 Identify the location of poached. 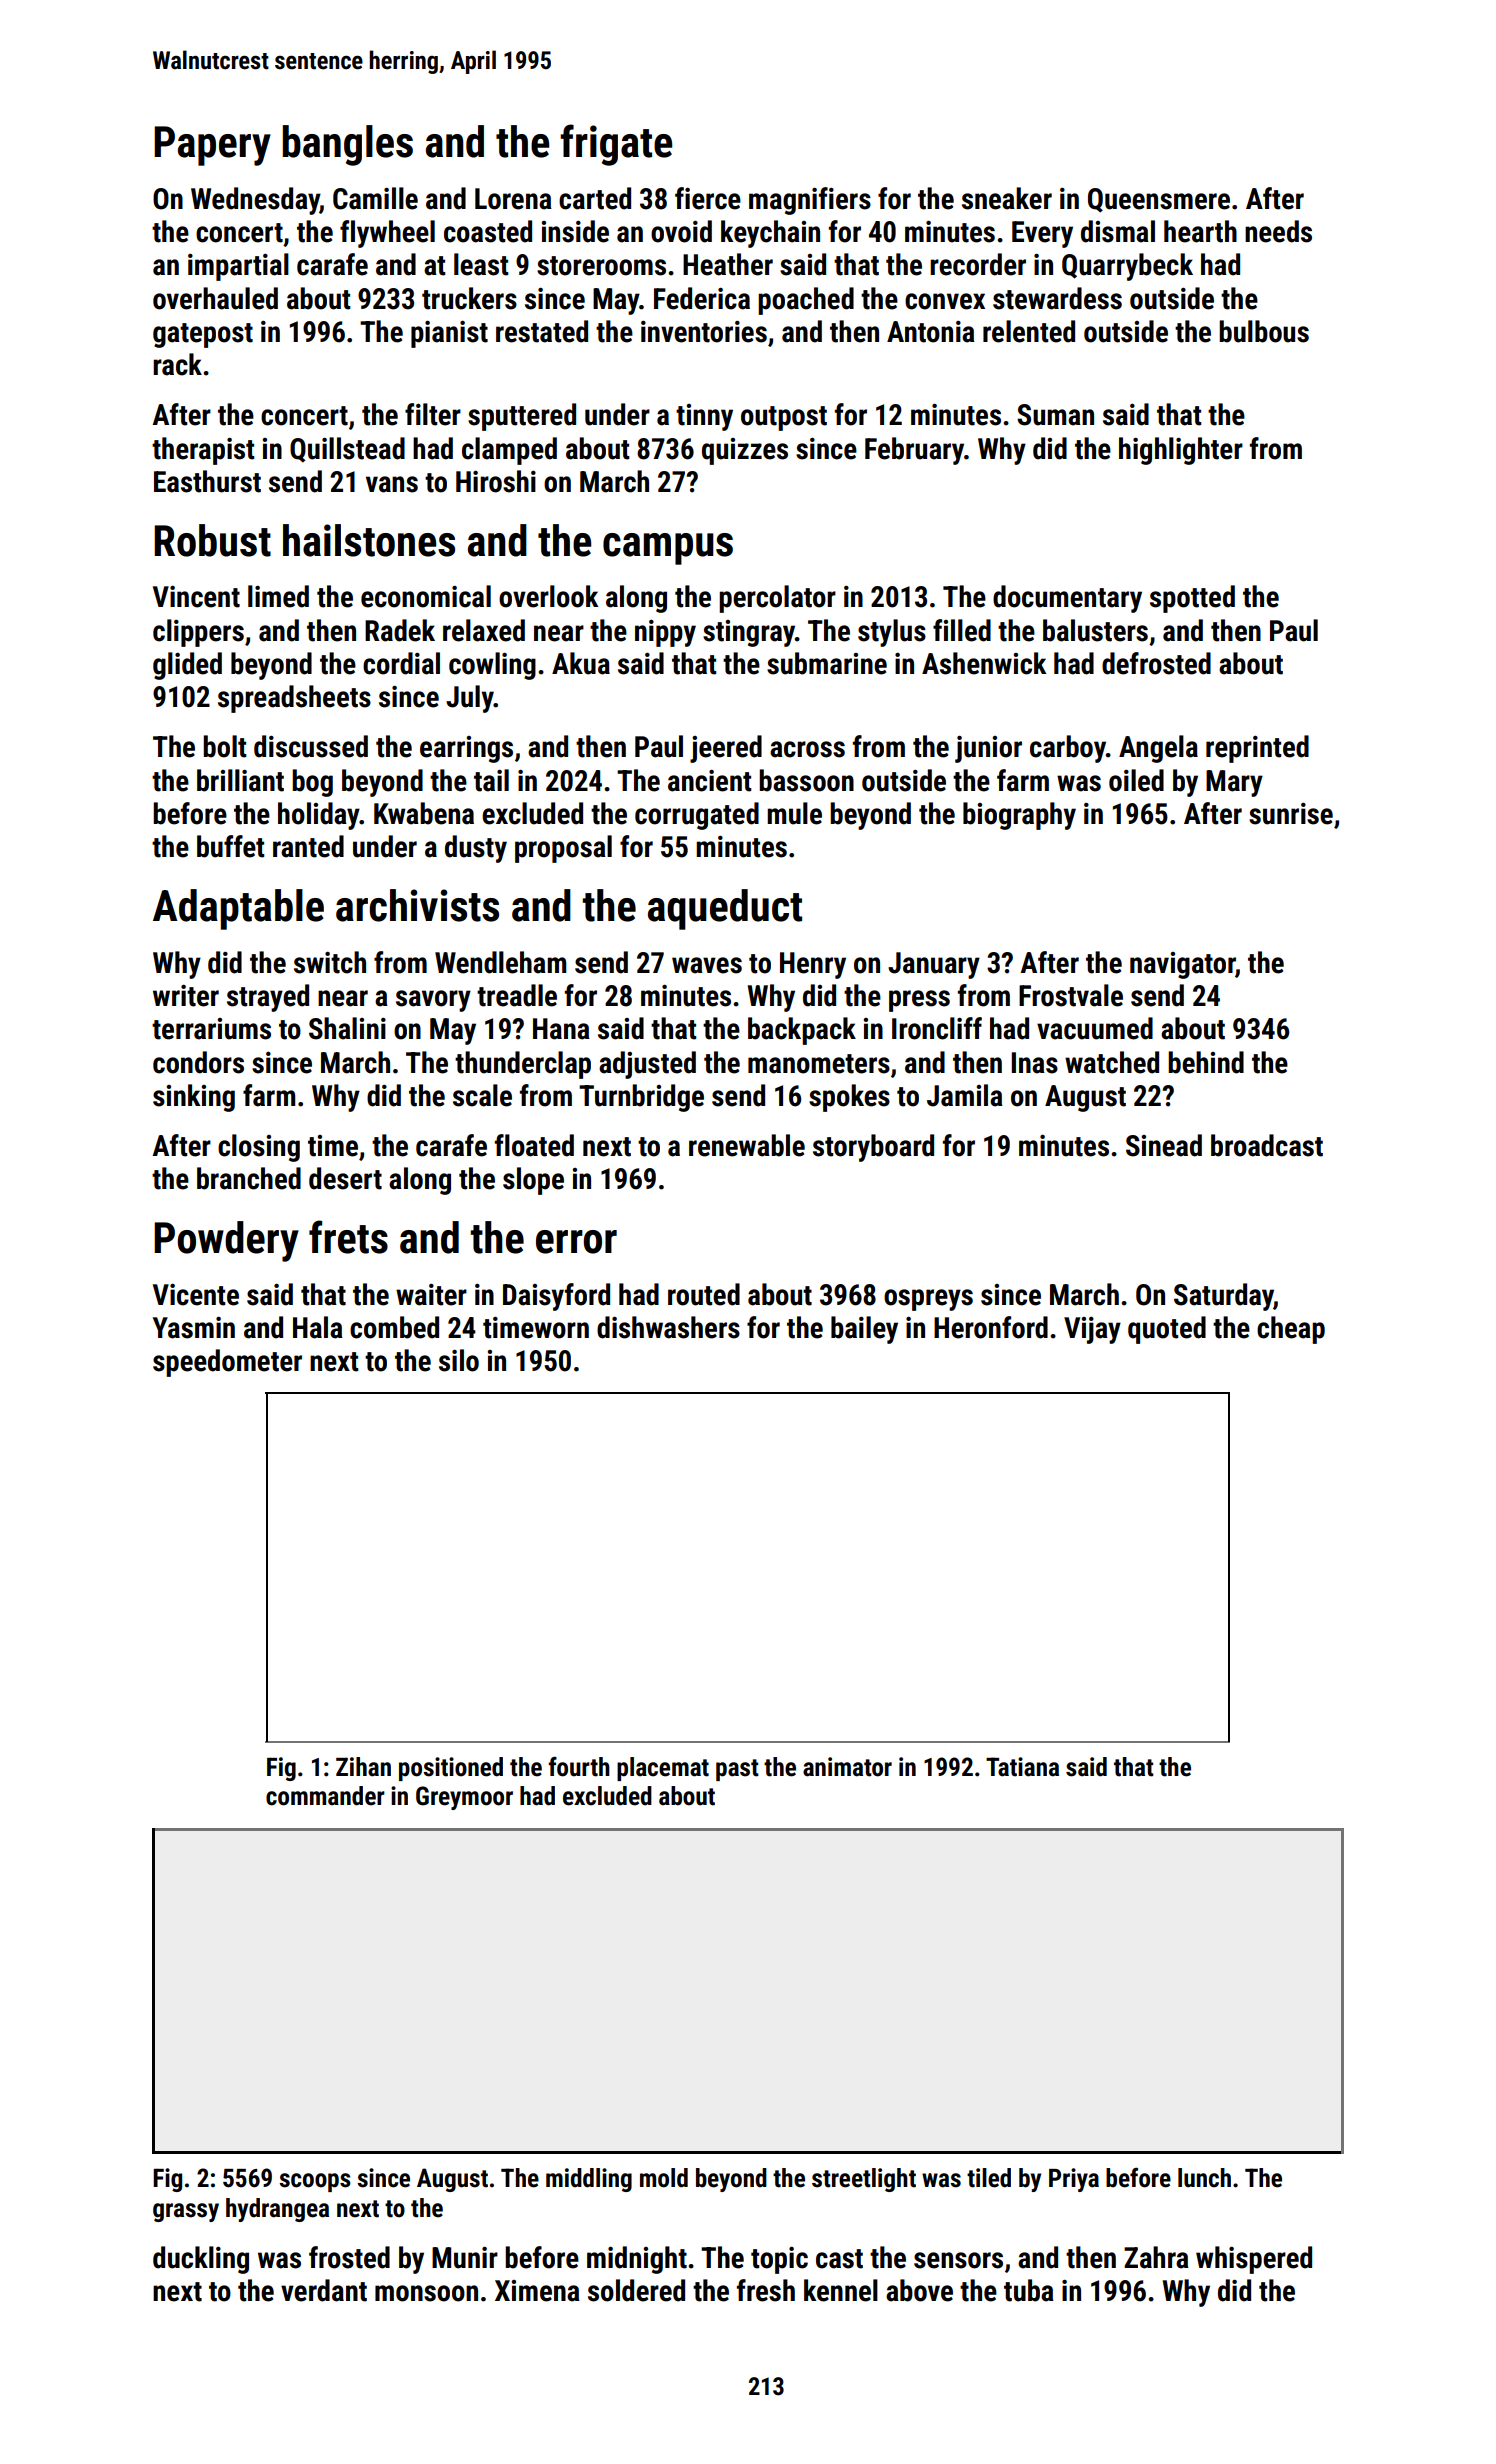
(806, 301).
